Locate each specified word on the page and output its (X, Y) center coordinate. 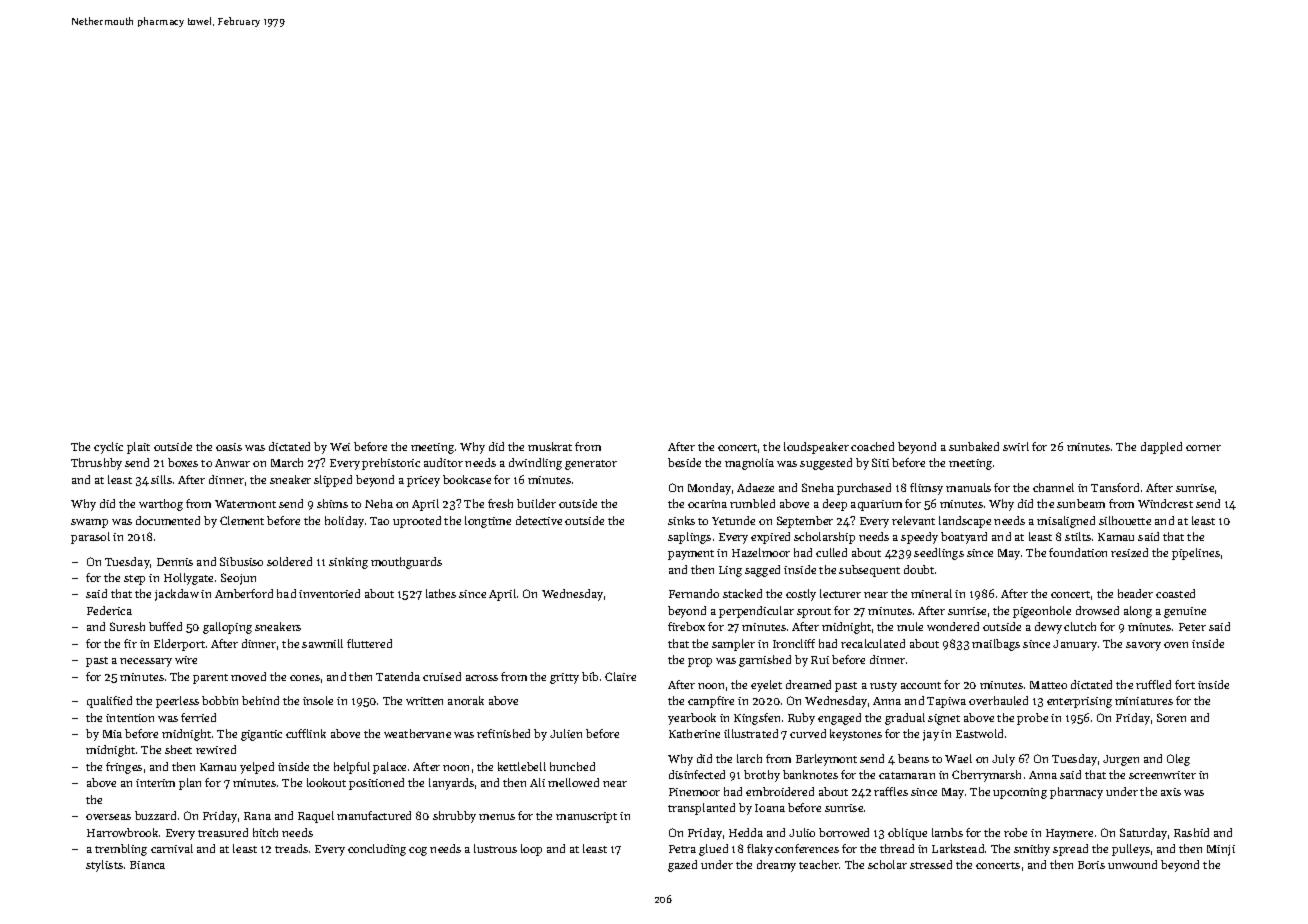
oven (1176, 645)
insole (318, 700)
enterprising (1079, 702)
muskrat (550, 446)
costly (801, 595)
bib (590, 676)
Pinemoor (694, 792)
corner (1203, 448)
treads (291, 848)
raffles (891, 791)
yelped (257, 768)
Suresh (127, 626)
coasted (1175, 593)
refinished (503, 733)
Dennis (175, 562)
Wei (340, 447)
